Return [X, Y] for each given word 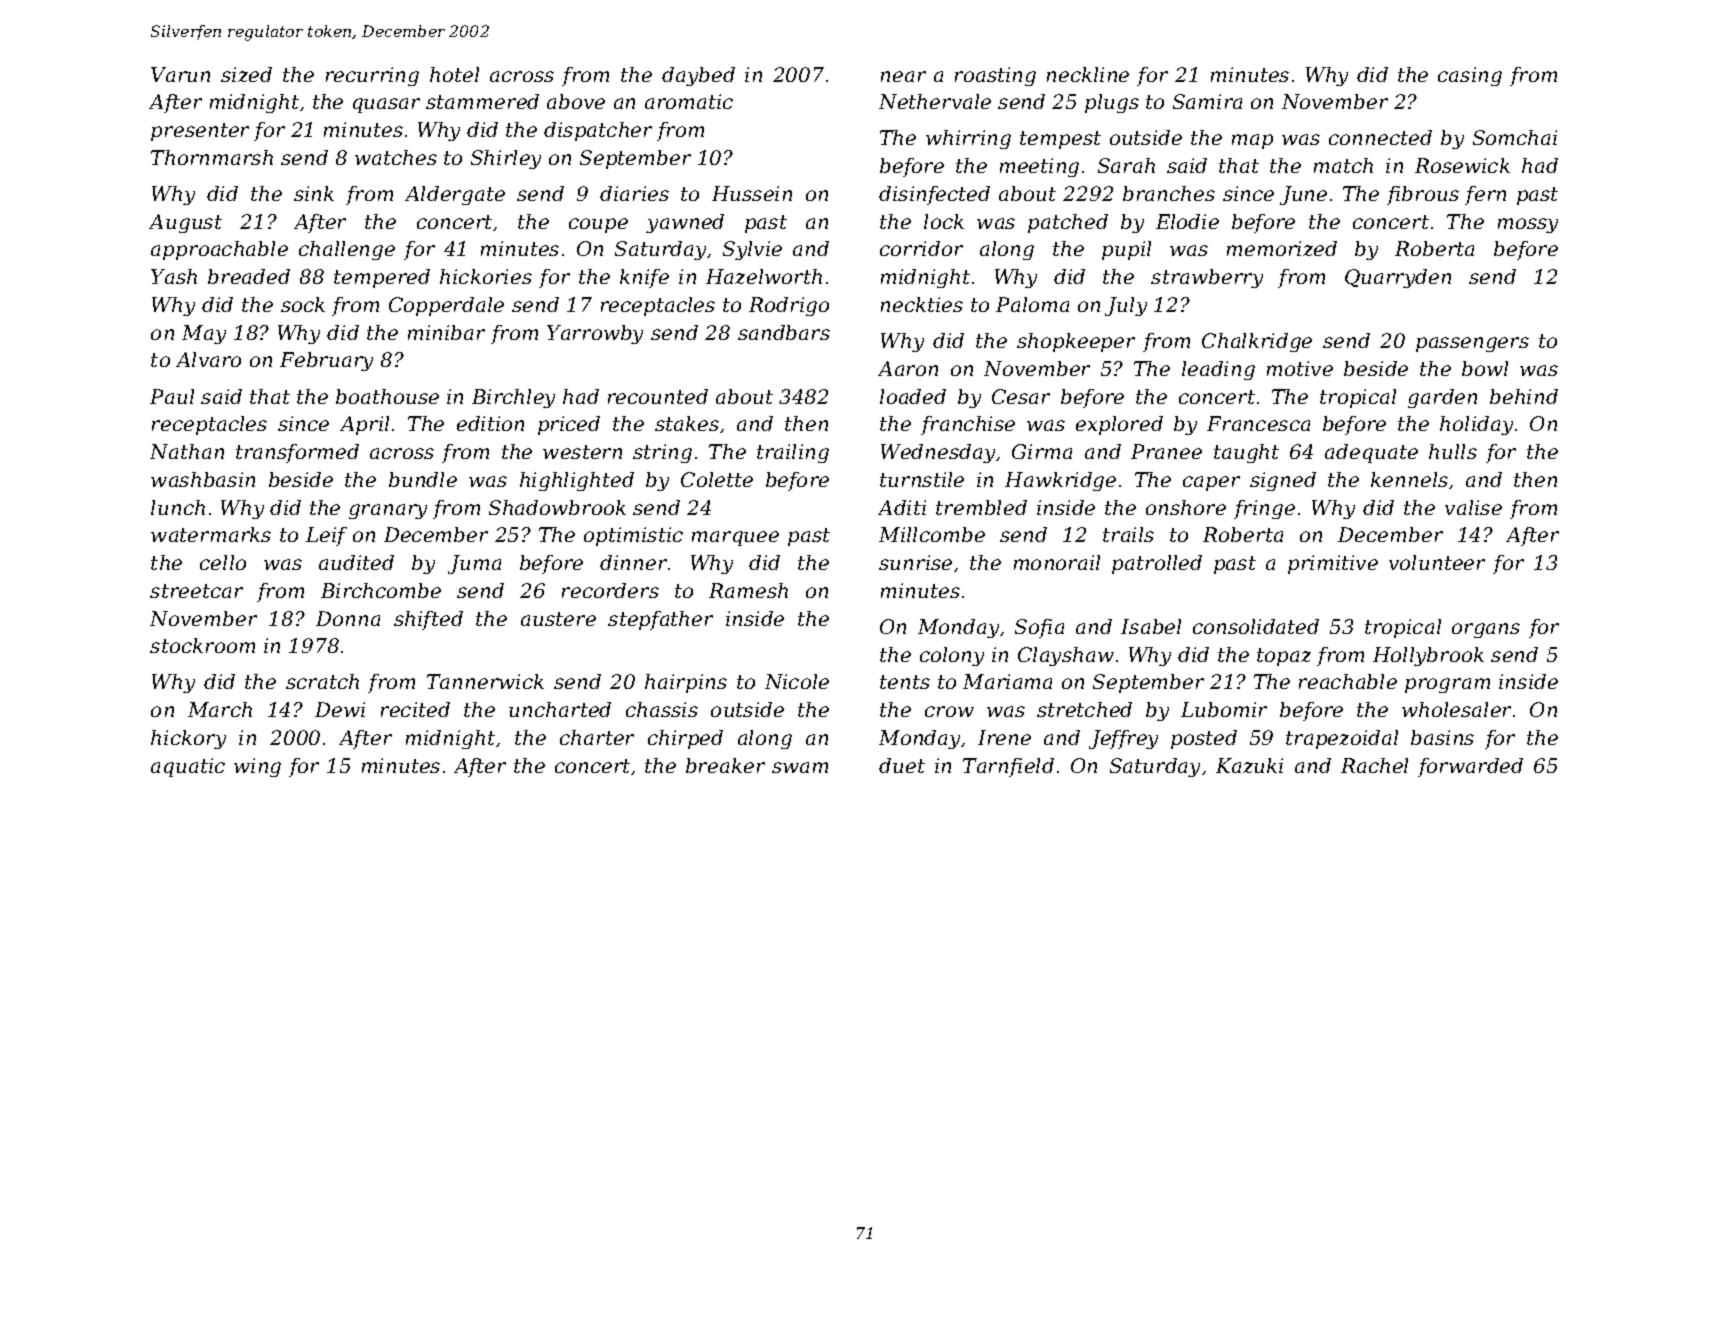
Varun [180, 74]
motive [1300, 368]
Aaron [908, 368]
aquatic [188, 767]
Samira [1207, 101]
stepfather [660, 620]
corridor [921, 248]
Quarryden [1398, 278]
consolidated [1256, 626]
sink [314, 193]
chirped [685, 739]
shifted [428, 620]
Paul [172, 396]
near [903, 76]
